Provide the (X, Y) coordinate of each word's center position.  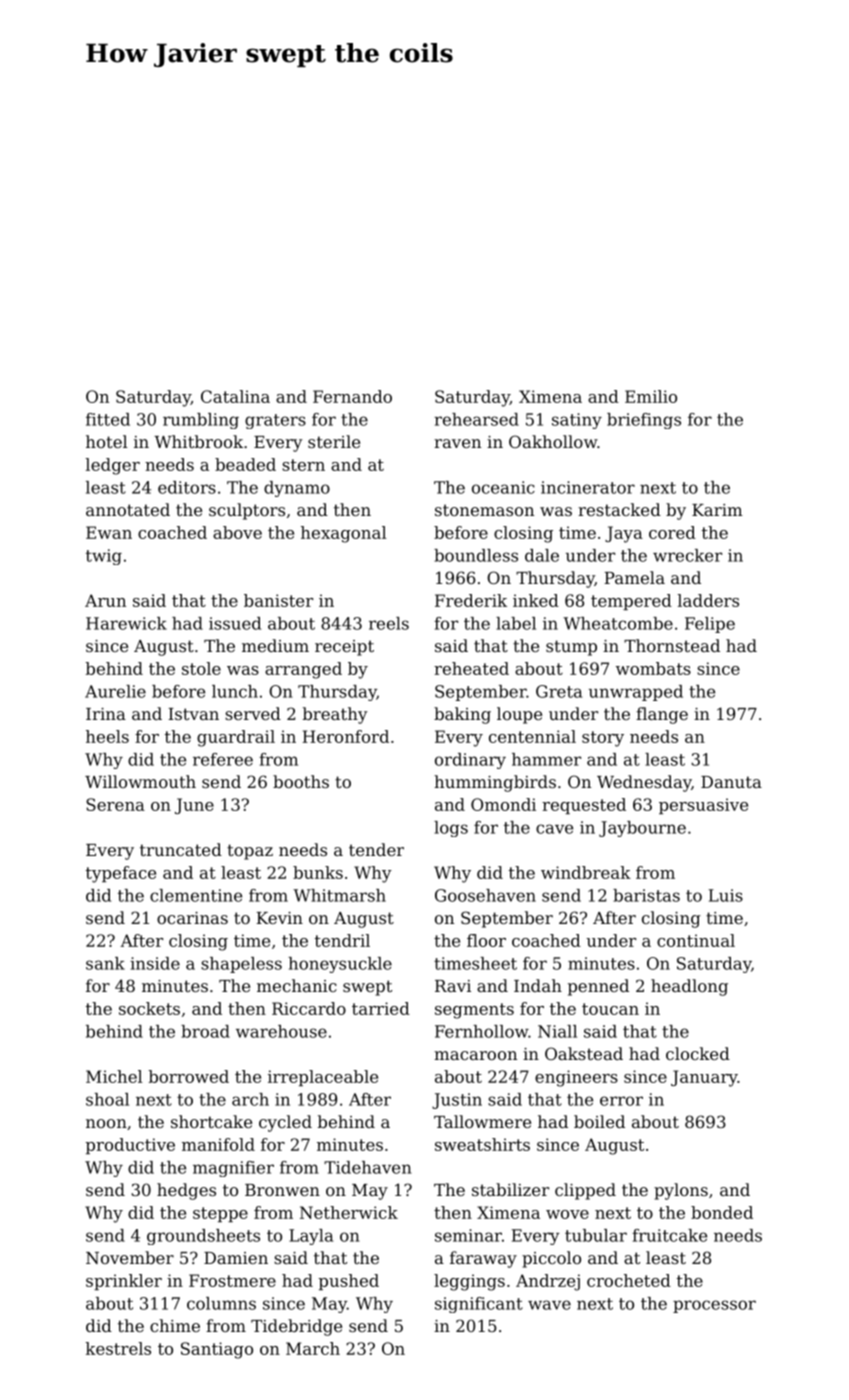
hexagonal (343, 534)
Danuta (731, 782)
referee (223, 759)
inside (155, 963)
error (621, 1101)
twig (104, 557)
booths (301, 781)
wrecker (687, 555)
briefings (644, 421)
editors (187, 487)
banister (278, 600)
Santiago (217, 1350)
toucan (610, 1009)
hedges (186, 1191)
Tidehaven (368, 1167)
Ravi (453, 986)
